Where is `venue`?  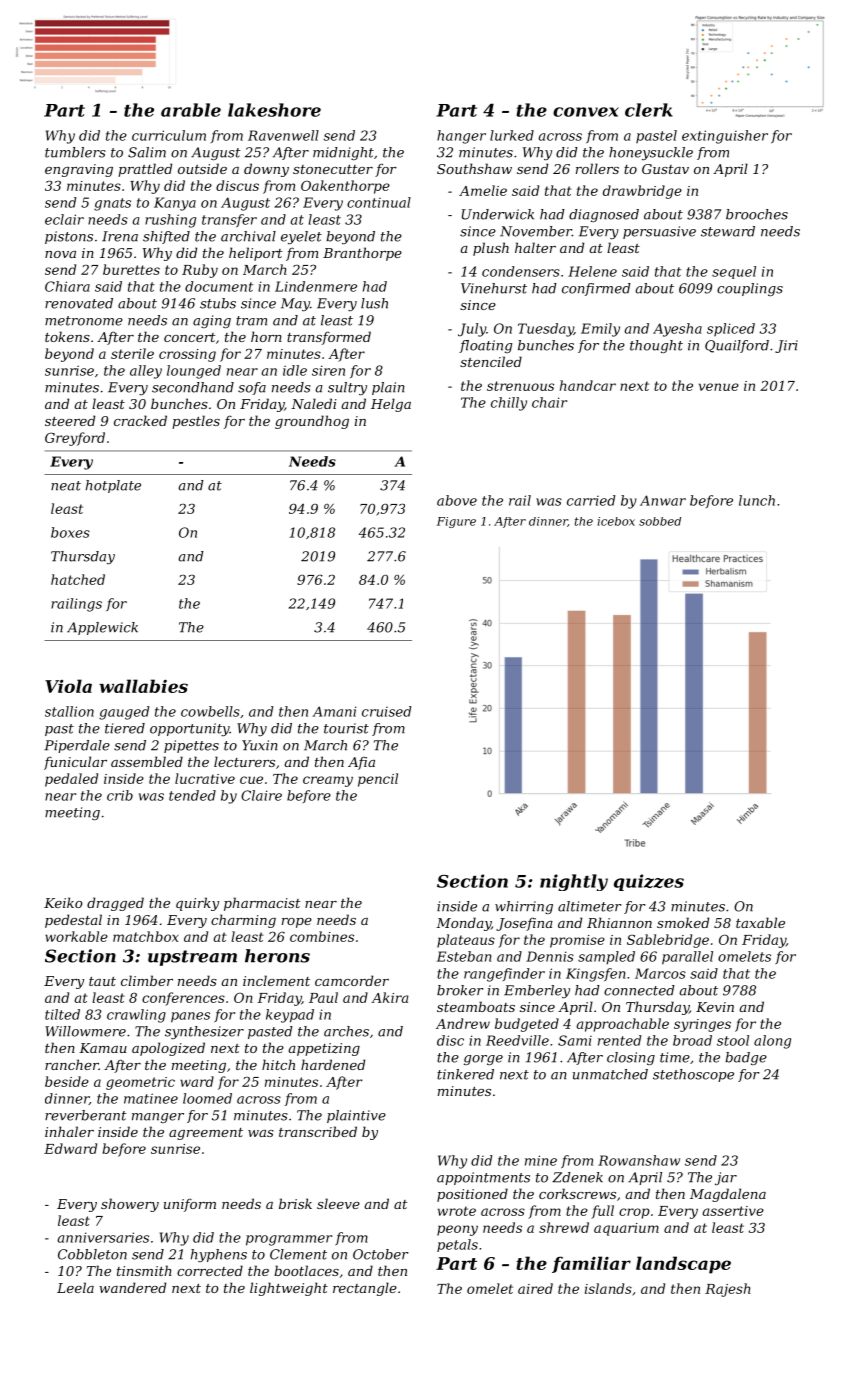
venue is located at coordinates (719, 387).
